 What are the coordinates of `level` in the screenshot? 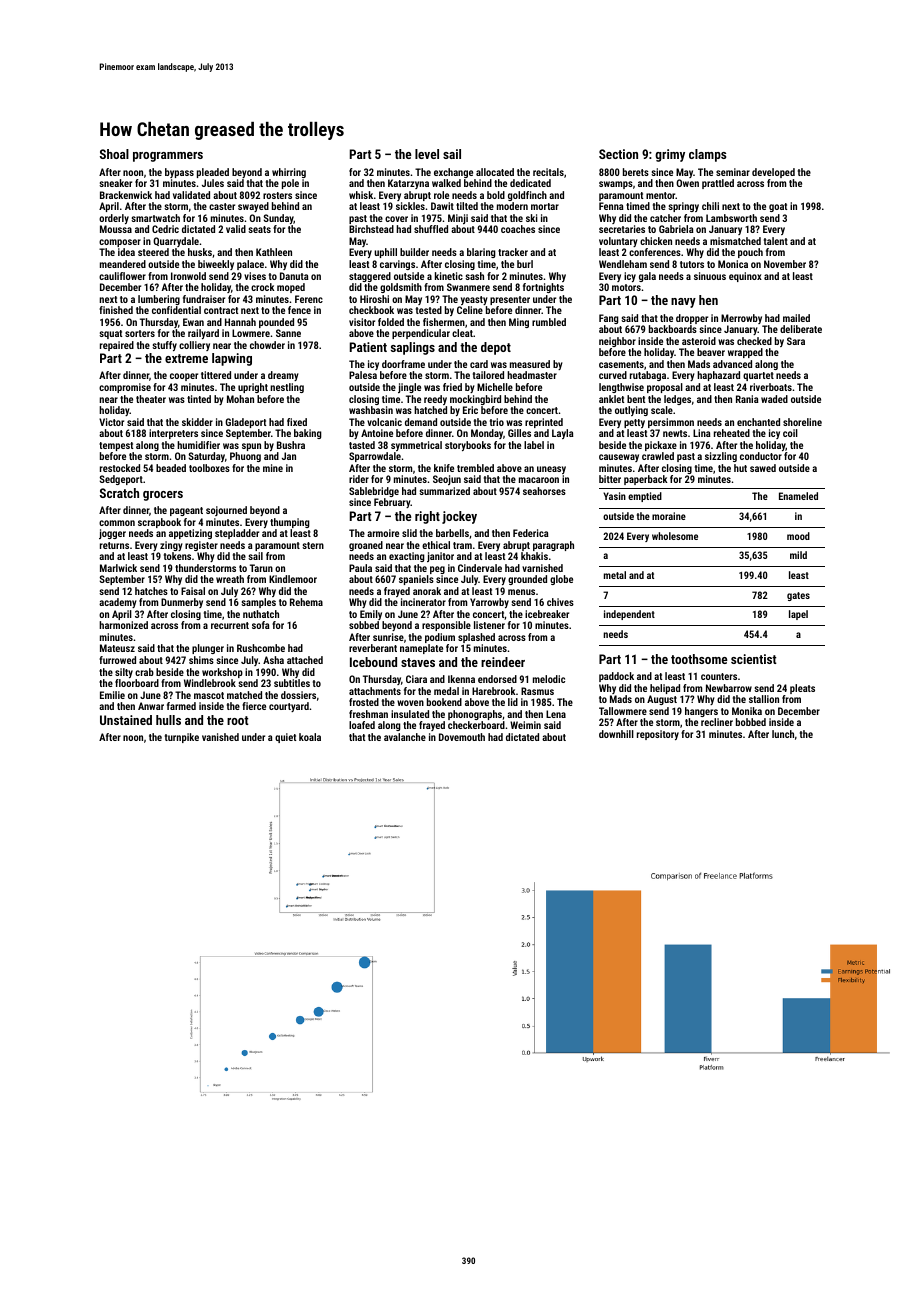 It's located at (427, 154).
